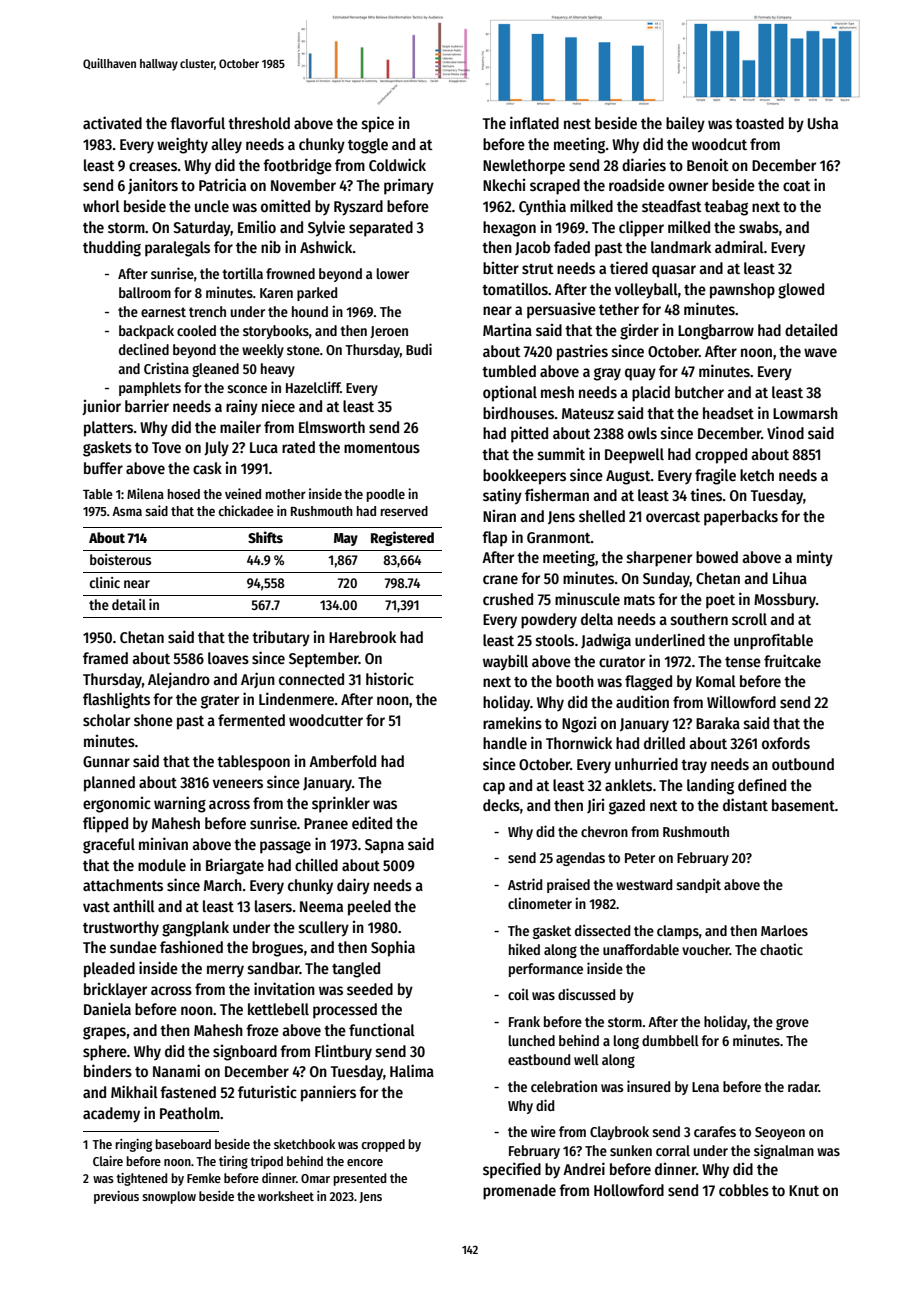  Describe the element at coordinates (358, 208) in the page. I see `Ryszard` at that location.
